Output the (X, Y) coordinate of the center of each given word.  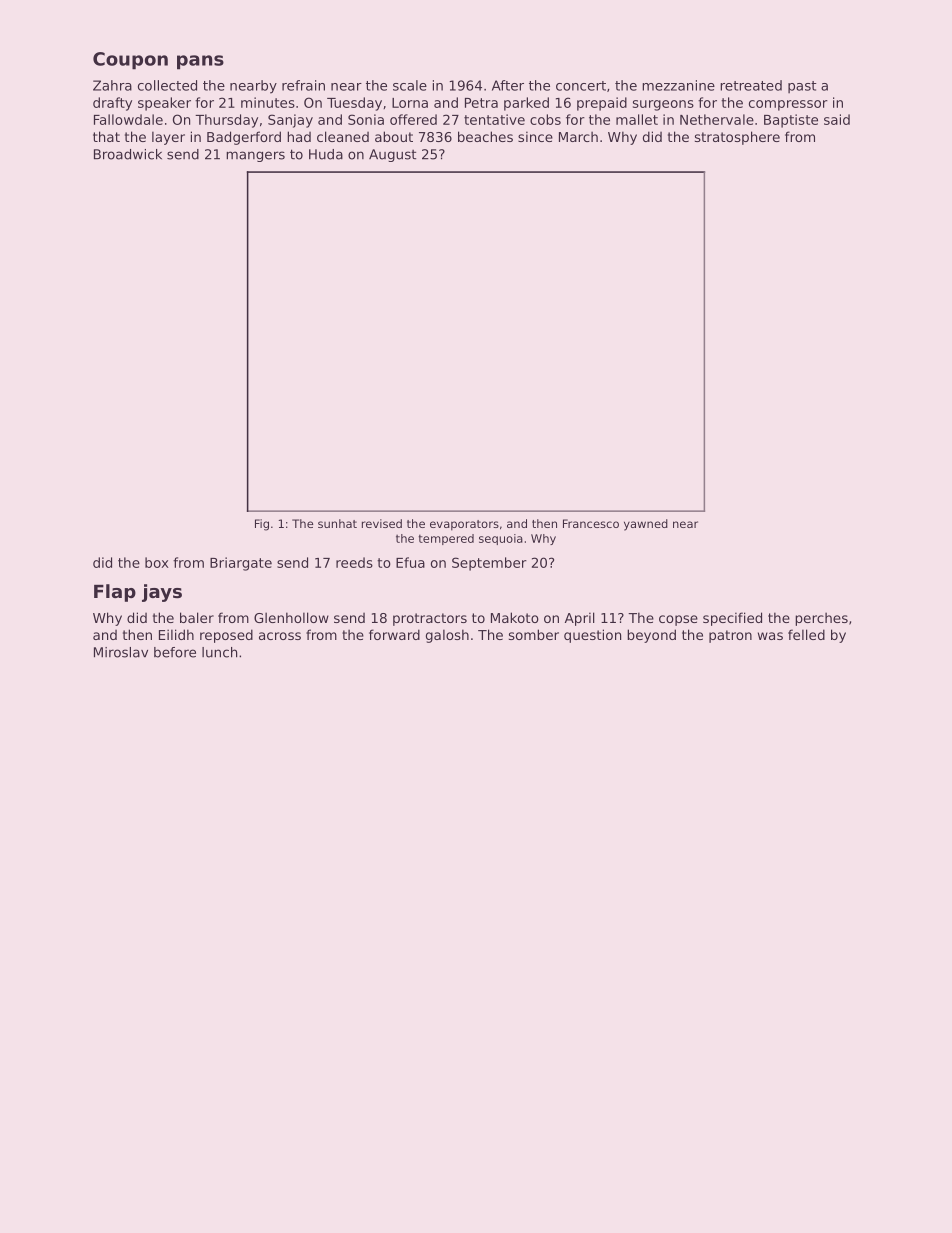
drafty (112, 104)
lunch (219, 652)
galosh (447, 636)
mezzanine (678, 85)
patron (730, 636)
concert (581, 86)
